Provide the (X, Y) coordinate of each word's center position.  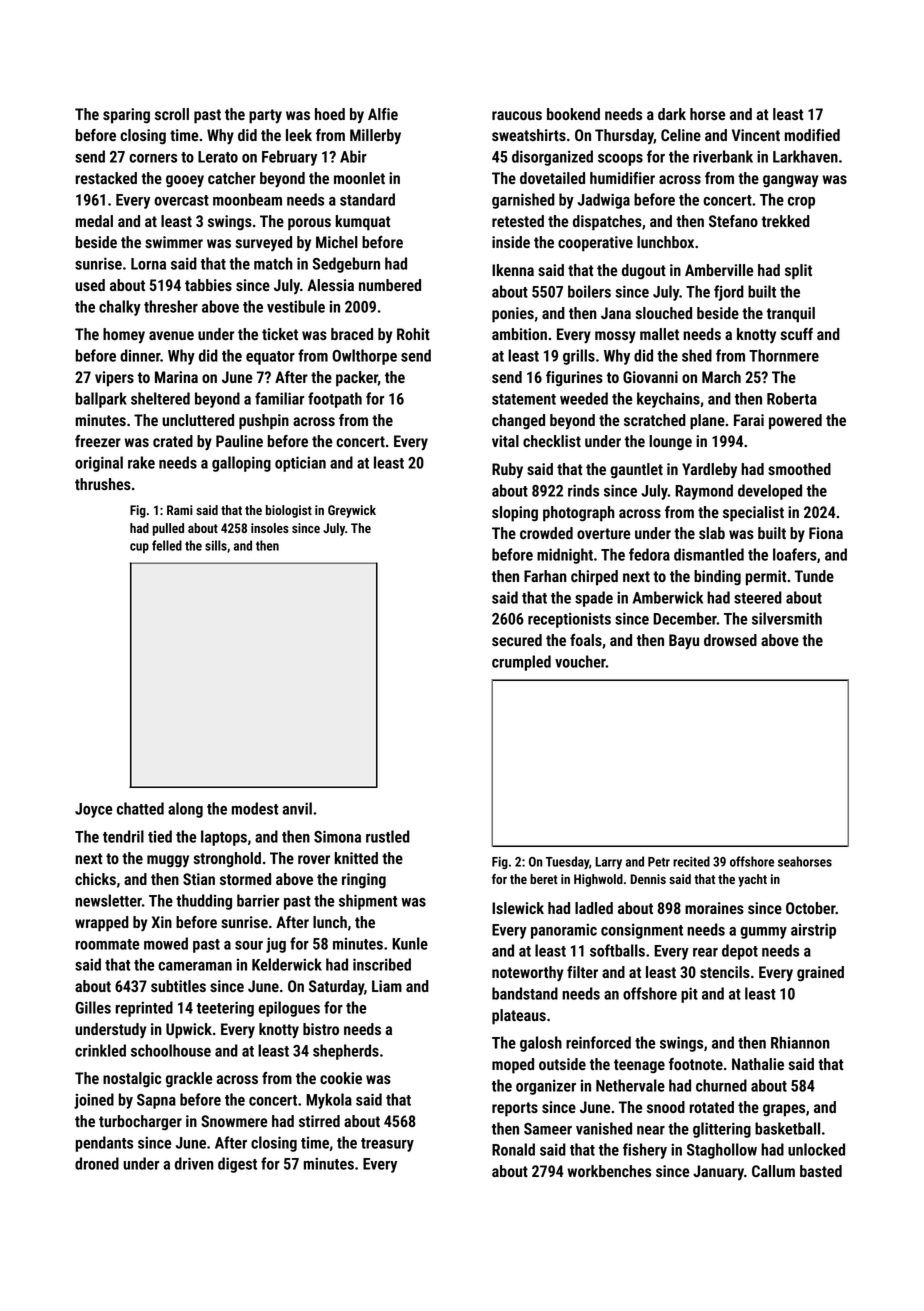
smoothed (799, 469)
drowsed (730, 640)
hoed (330, 114)
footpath (335, 400)
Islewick (518, 908)
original (99, 464)
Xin (162, 922)
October (811, 908)
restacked (106, 178)
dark (672, 114)
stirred (319, 1121)
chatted (140, 808)
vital (505, 441)
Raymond (704, 492)
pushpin (264, 422)
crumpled (521, 663)
